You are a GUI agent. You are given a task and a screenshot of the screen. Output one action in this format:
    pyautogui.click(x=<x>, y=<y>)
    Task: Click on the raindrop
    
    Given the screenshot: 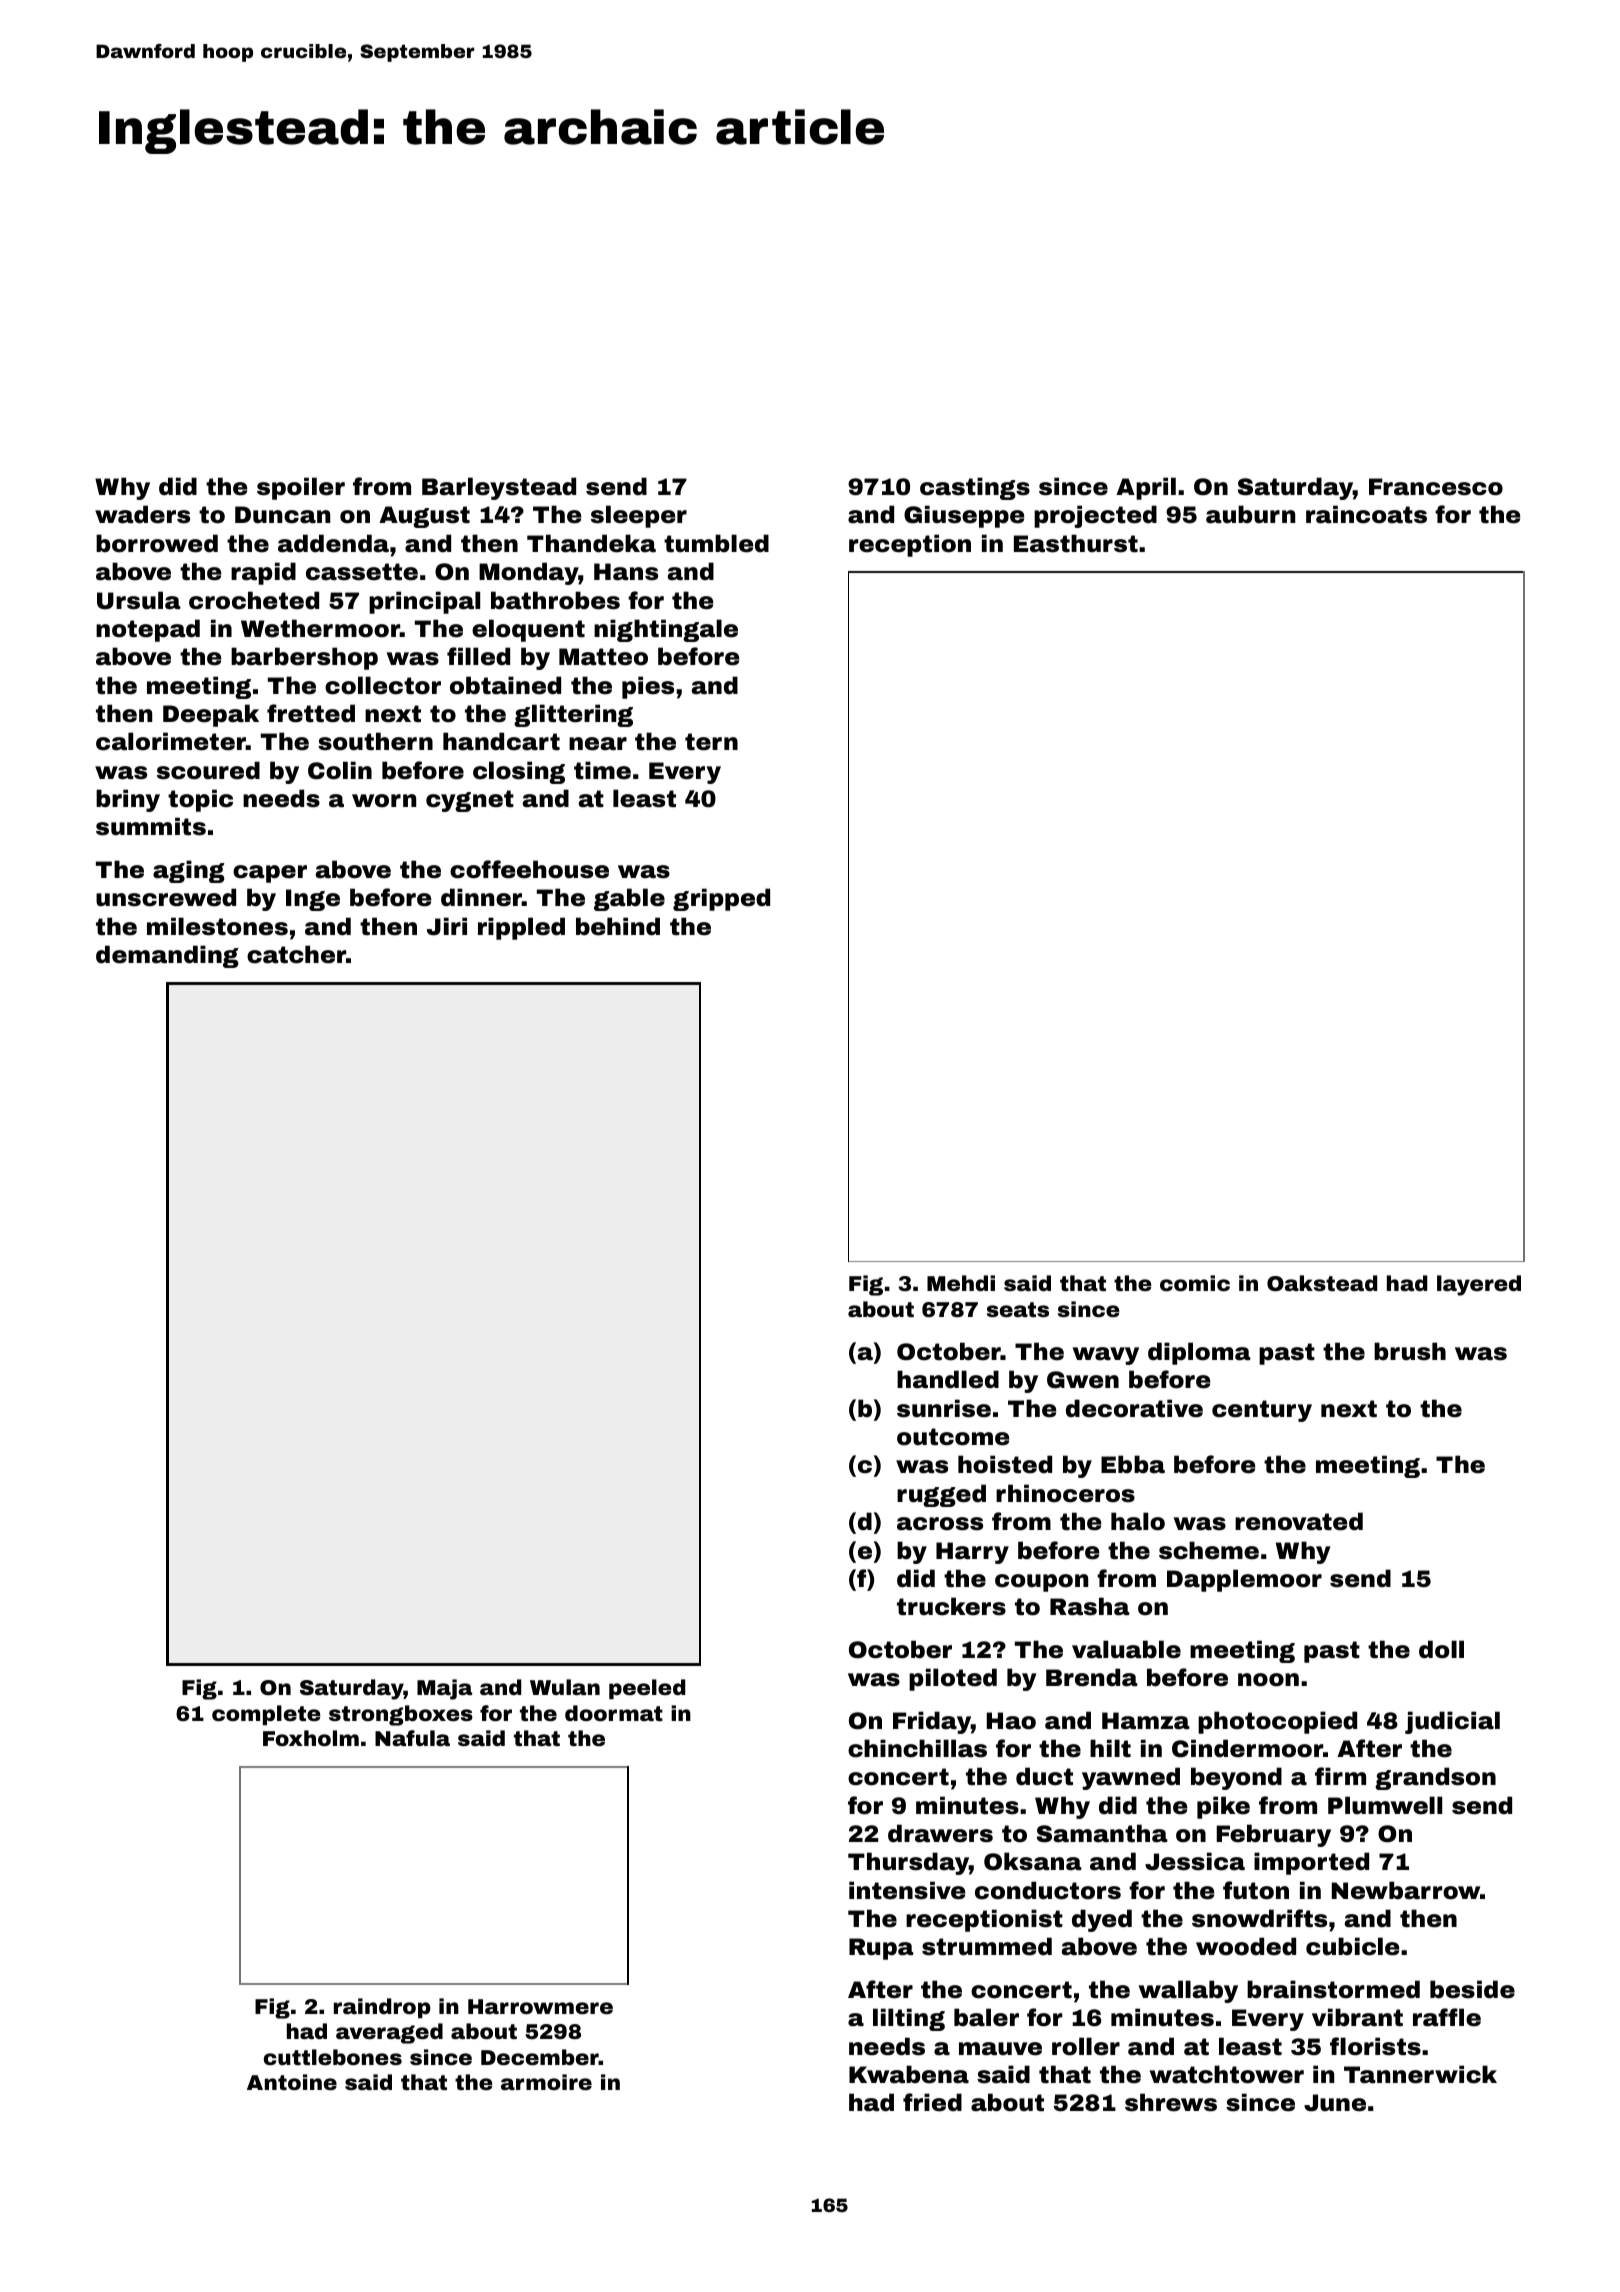 What is the action you would take?
    pyautogui.click(x=382, y=2008)
